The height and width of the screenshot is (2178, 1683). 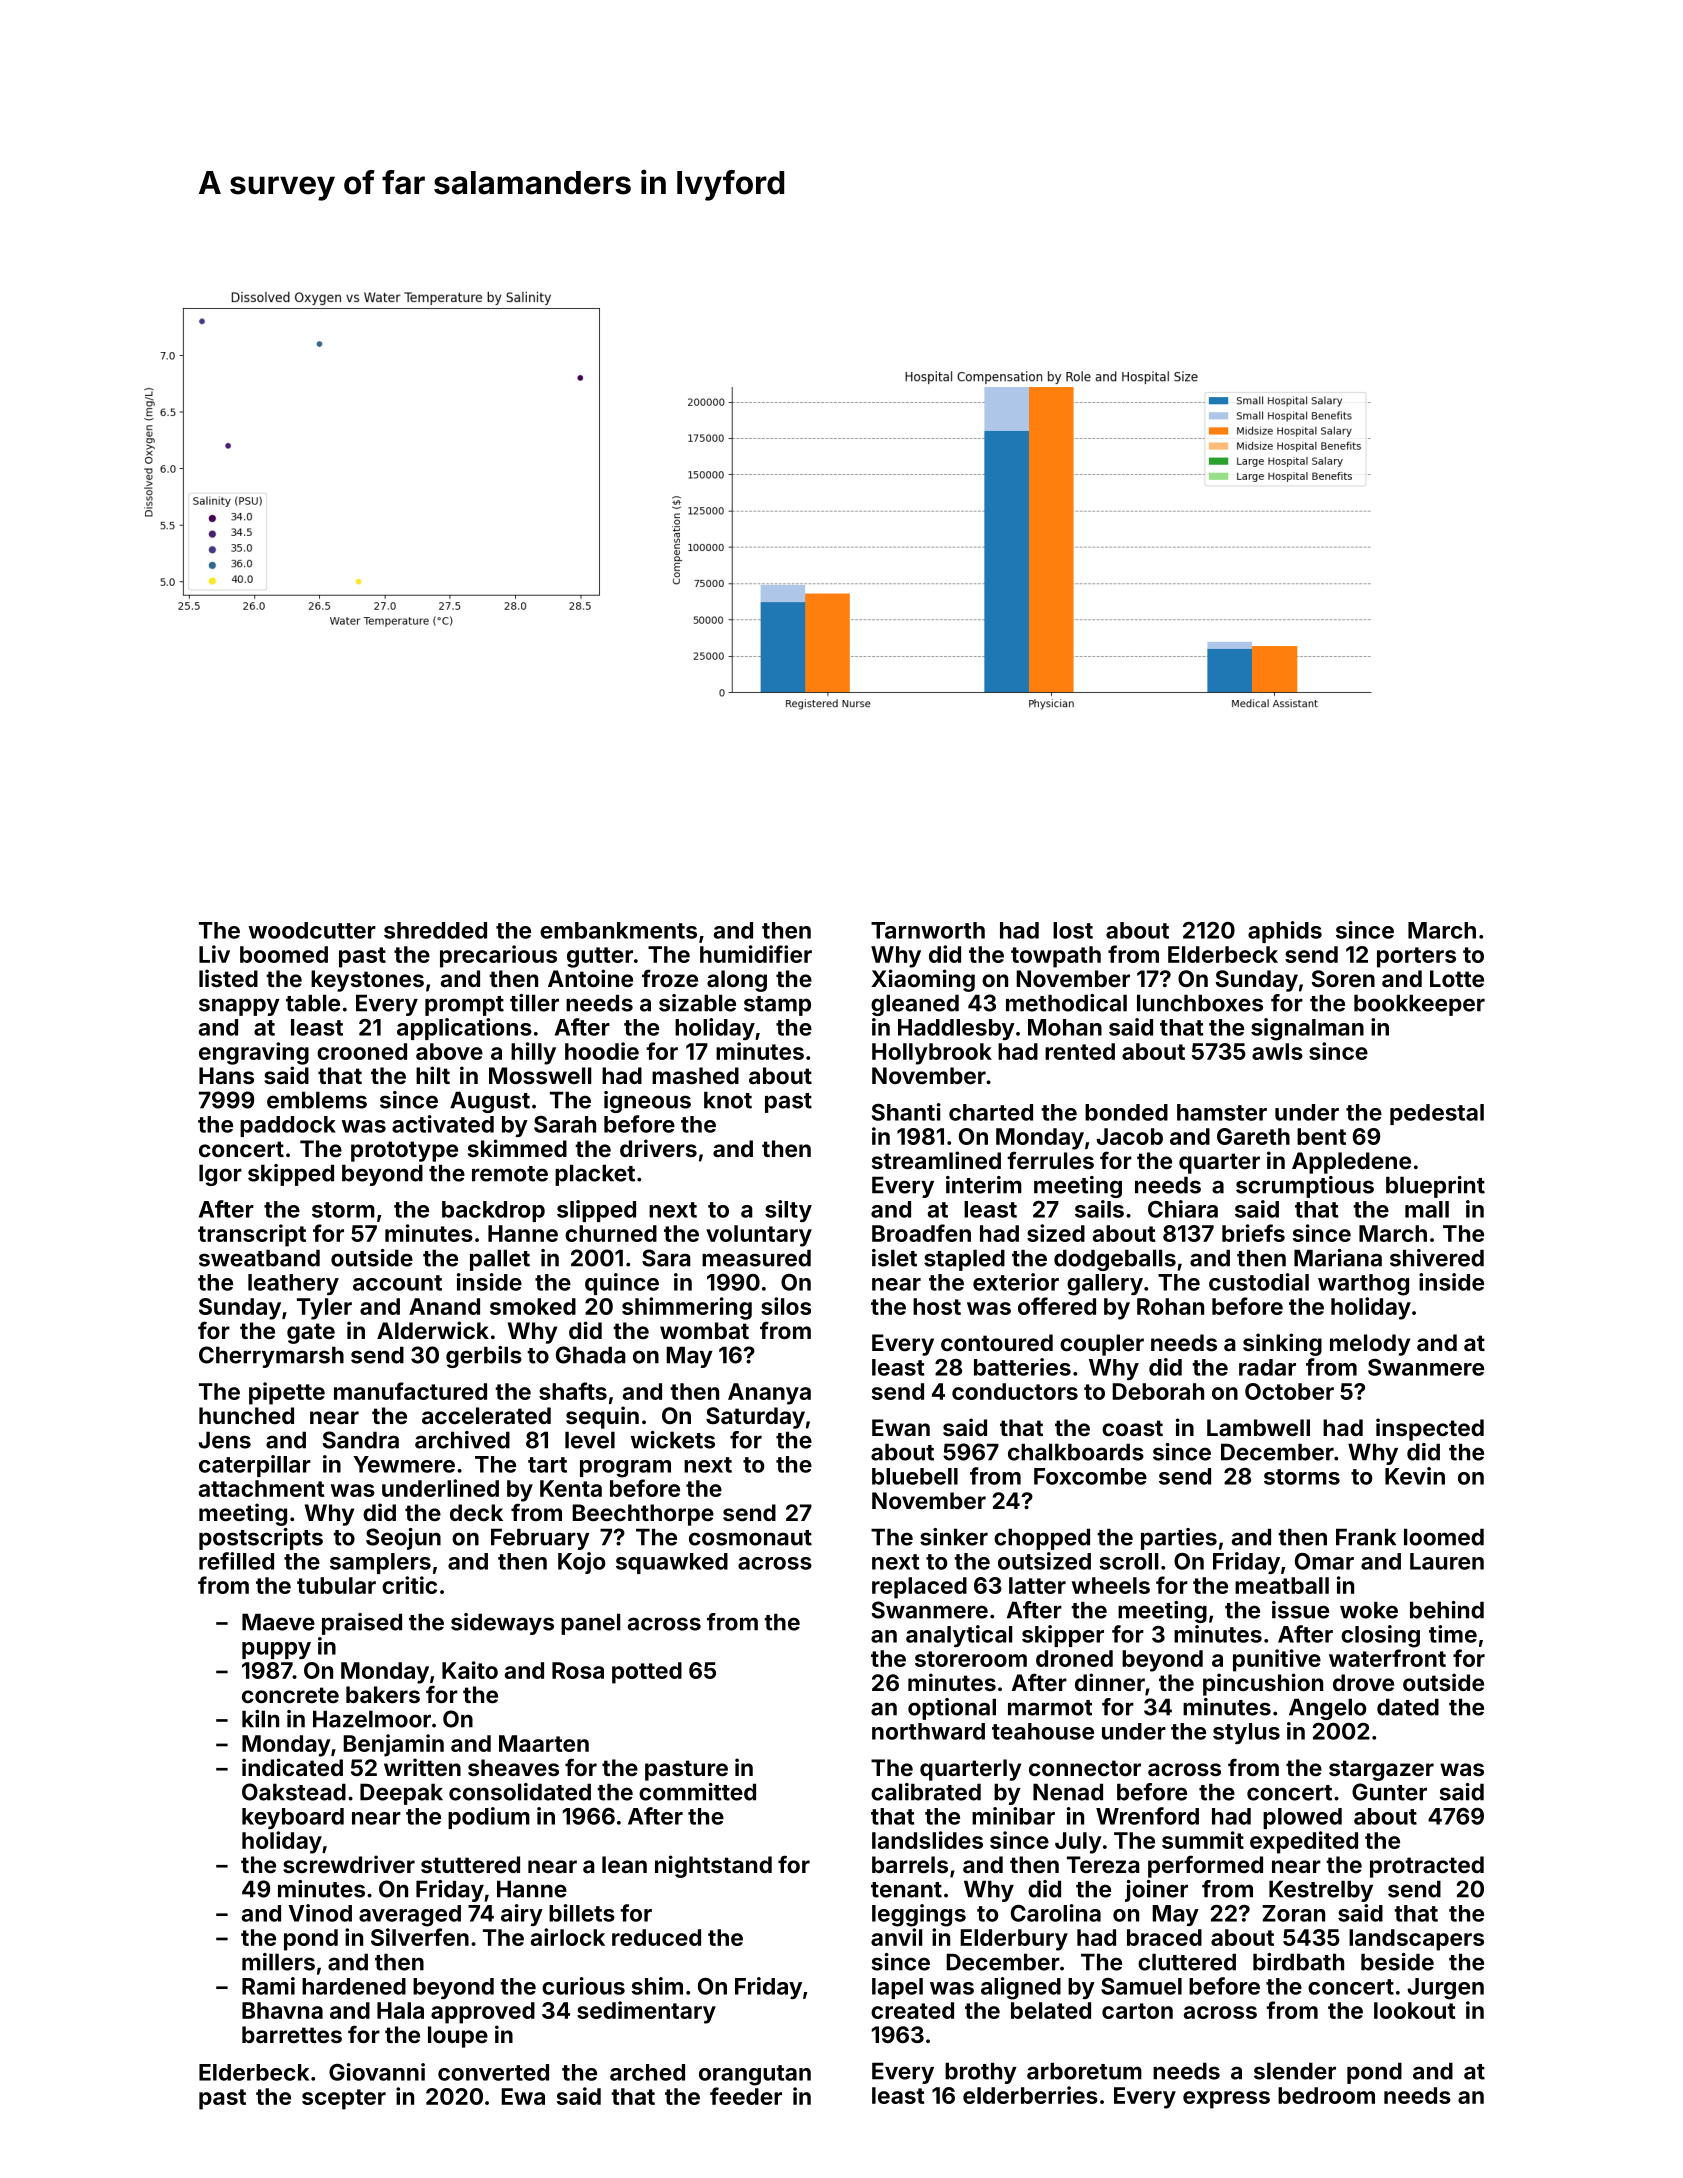 What do you see at coordinates (500, 1260) in the screenshot?
I see `pallet` at bounding box center [500, 1260].
